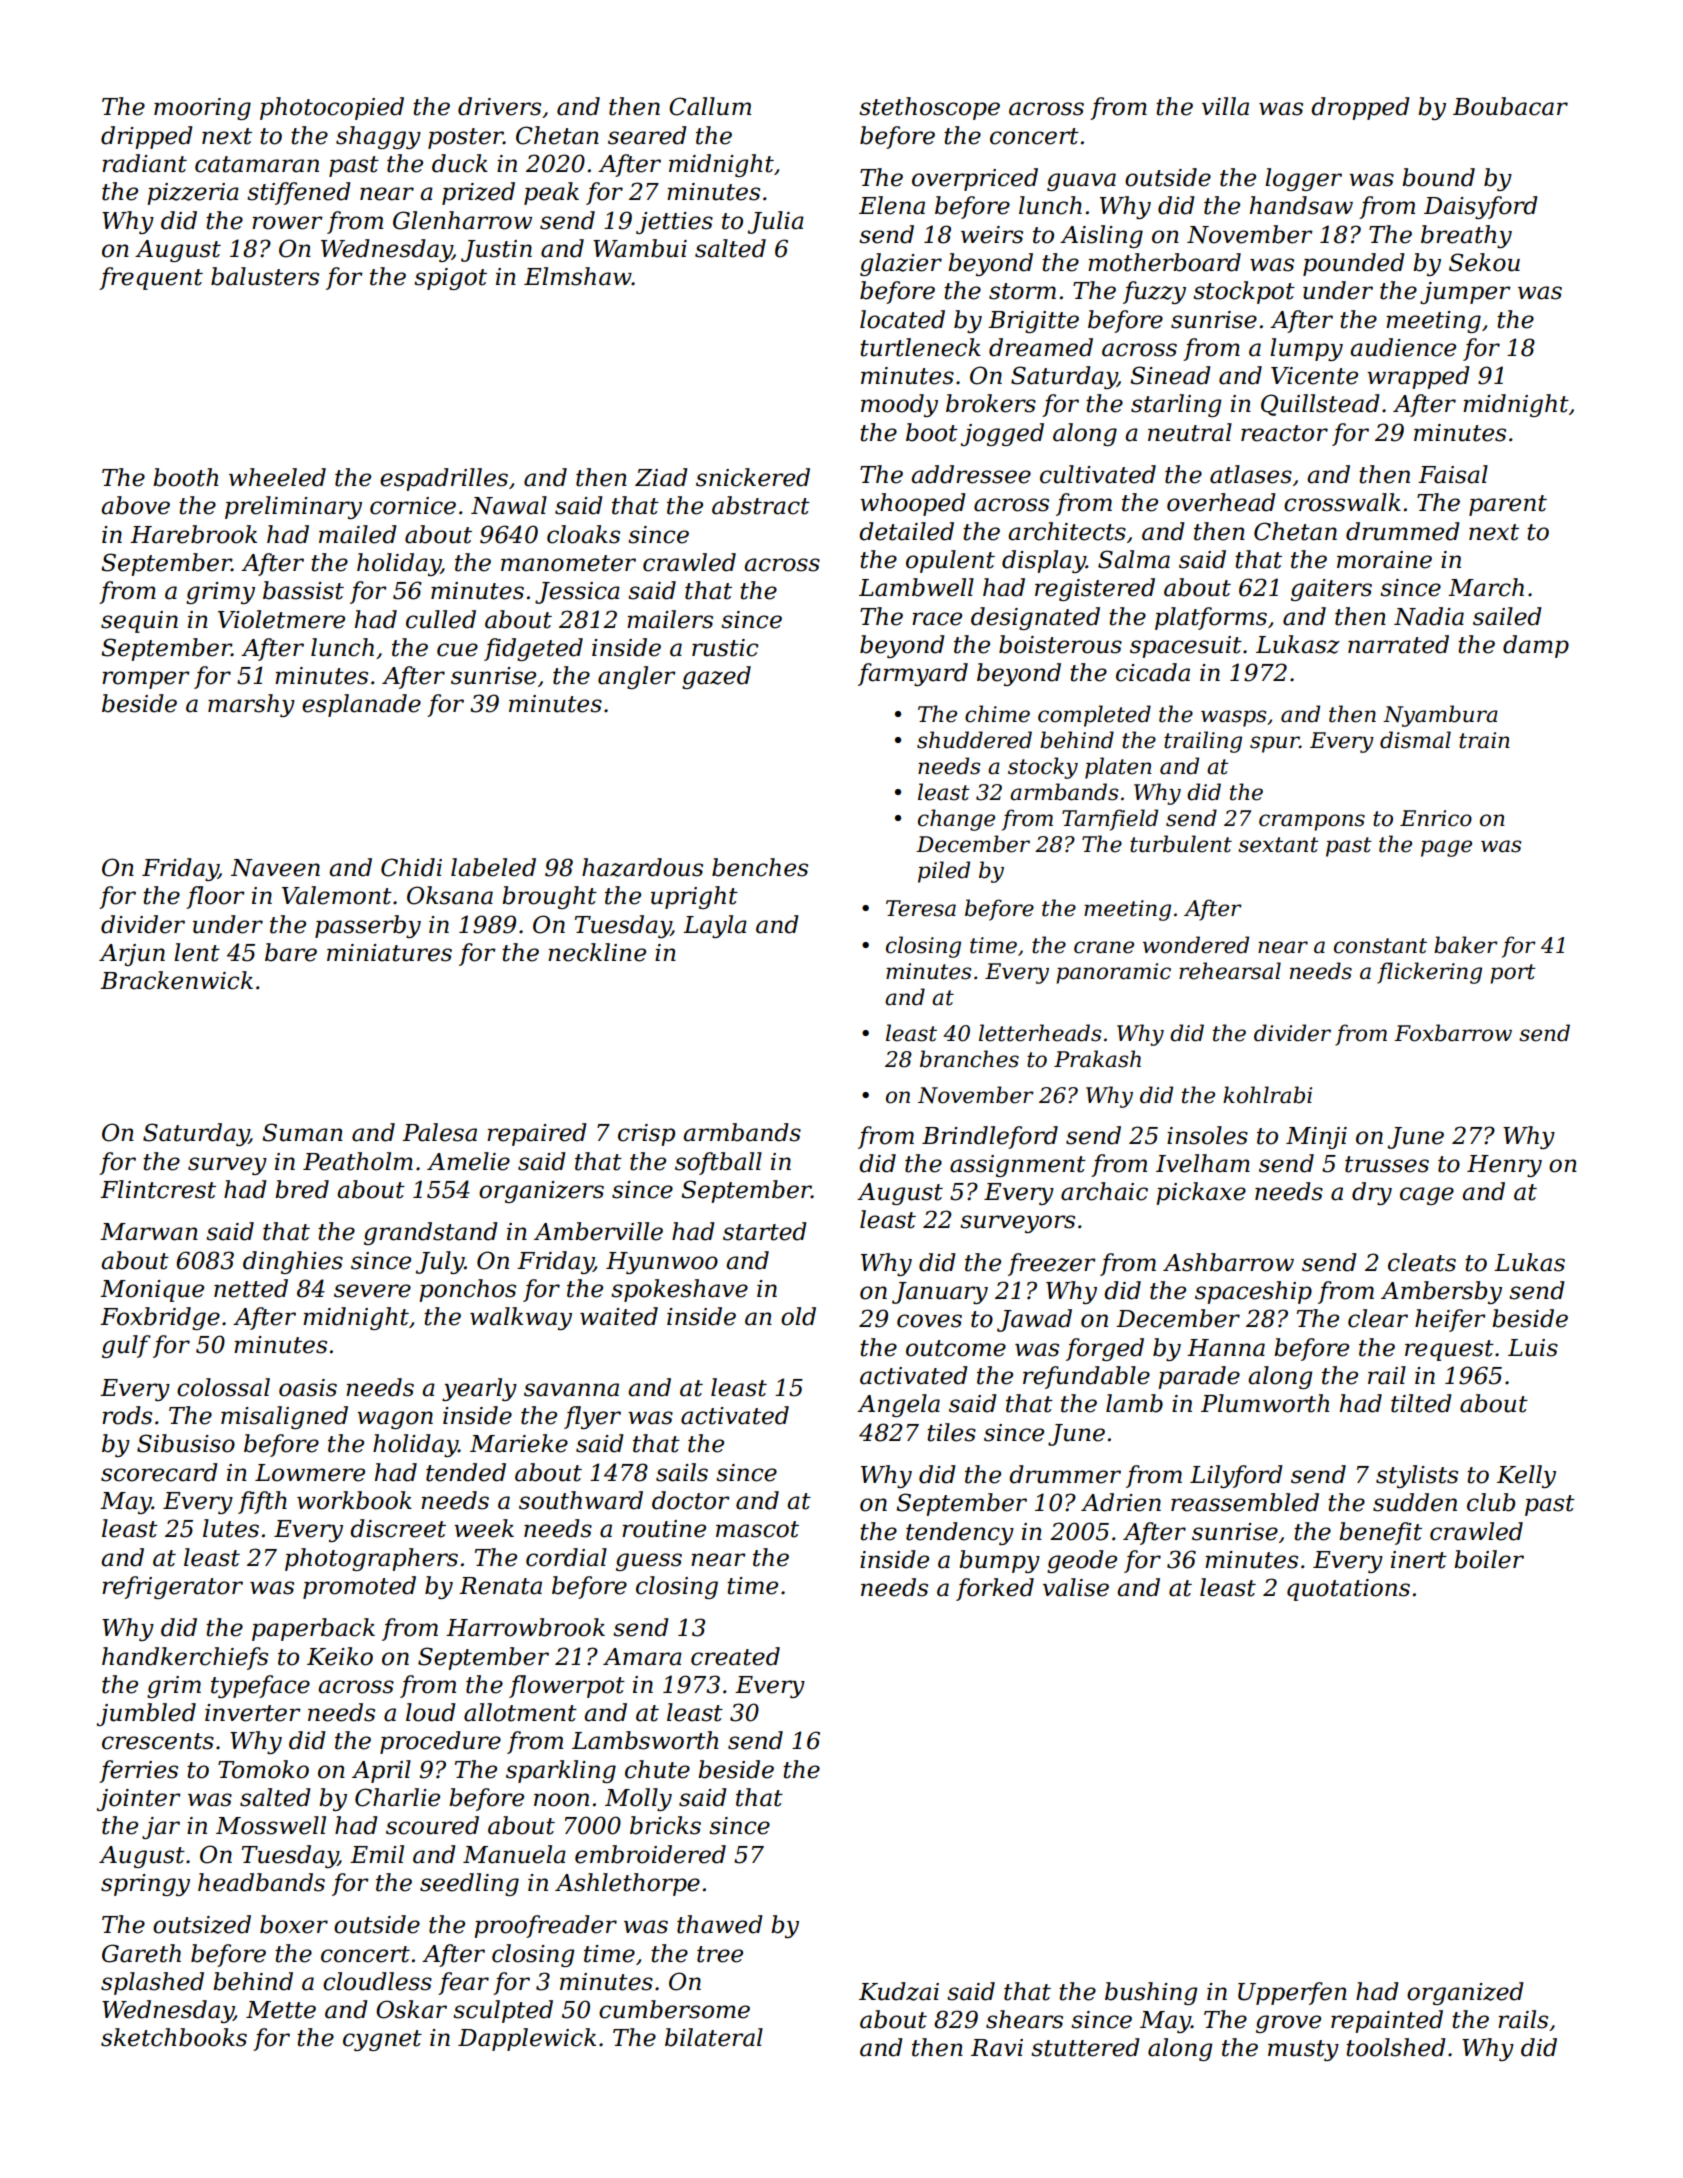 Image resolution: width=1683 pixels, height=2178 pixels. Describe the element at coordinates (714, 2037) in the document. I see `bilateral` at that location.
